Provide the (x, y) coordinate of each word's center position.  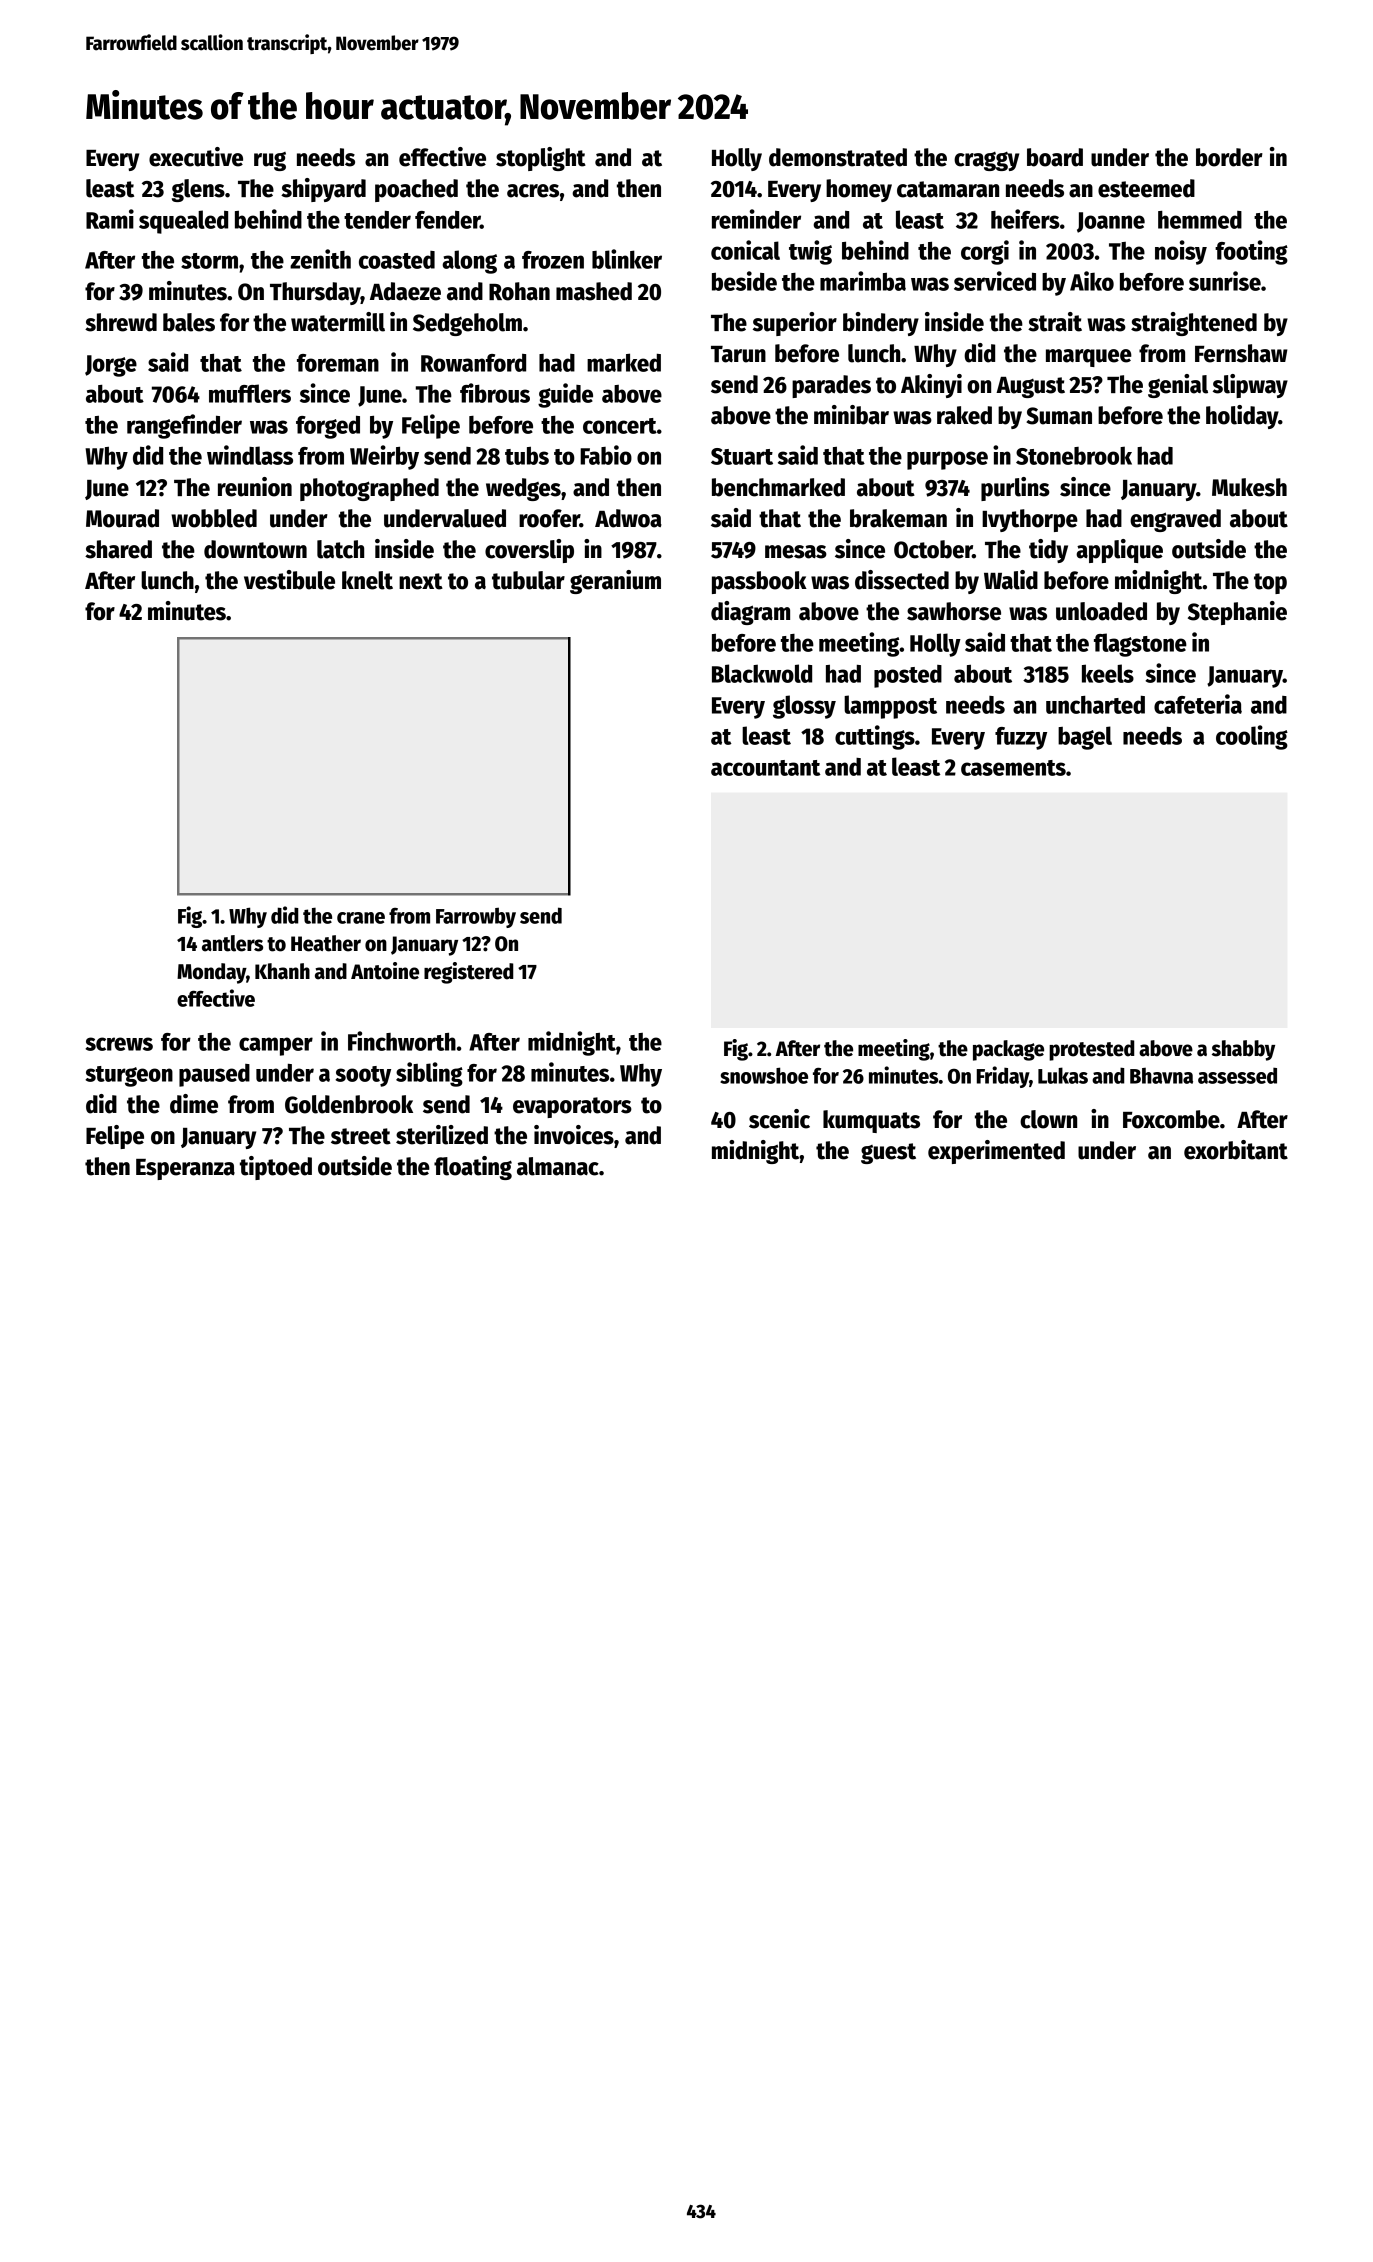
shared (118, 549)
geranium (615, 582)
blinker (627, 259)
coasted (397, 260)
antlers (232, 943)
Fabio (606, 455)
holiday (1242, 417)
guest (888, 1153)
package (1008, 1050)
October (933, 549)
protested (1091, 1050)
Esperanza (185, 1169)
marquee (1089, 358)
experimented (996, 1152)
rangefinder (184, 426)
